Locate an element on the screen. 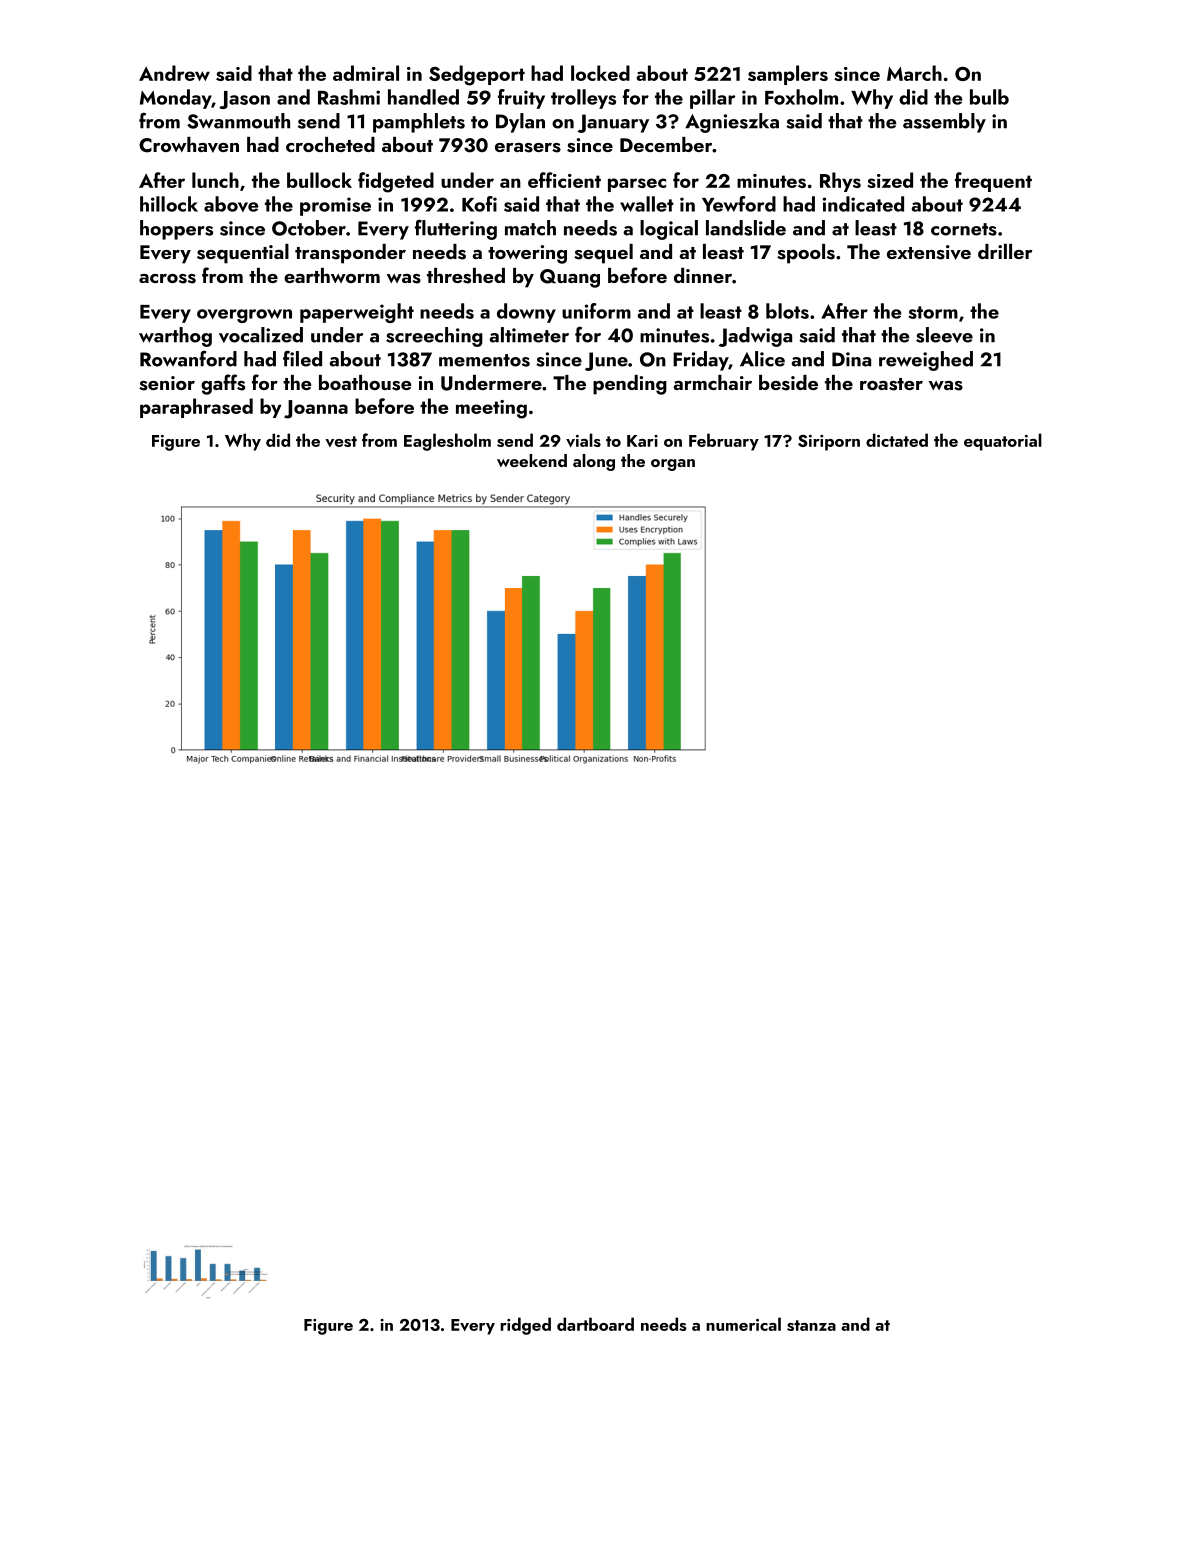  ridged is located at coordinates (525, 1326).
